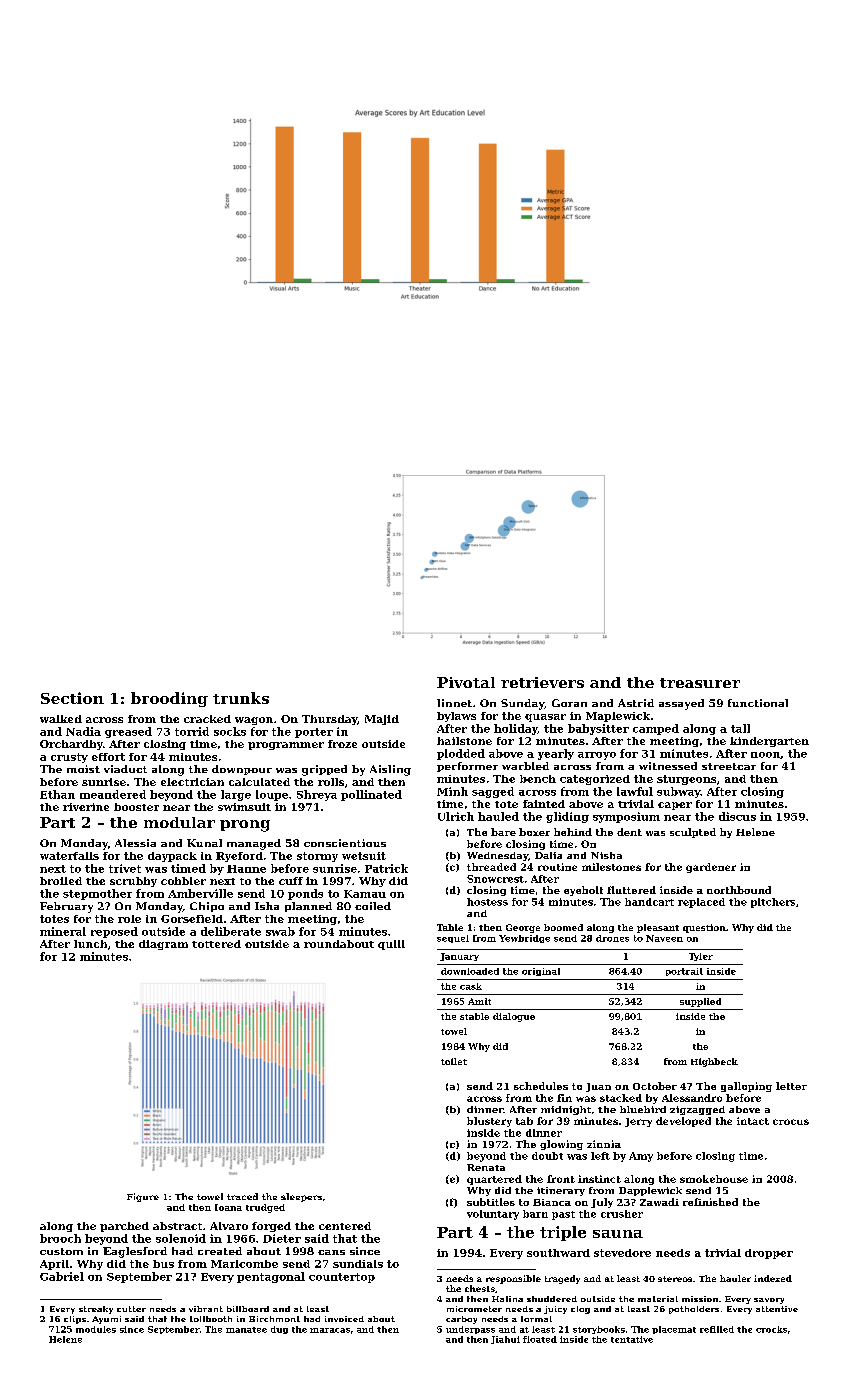 Image resolution: width=849 pixels, height=1400 pixels. Describe the element at coordinates (60, 1238) in the screenshot. I see `brooch` at that location.
